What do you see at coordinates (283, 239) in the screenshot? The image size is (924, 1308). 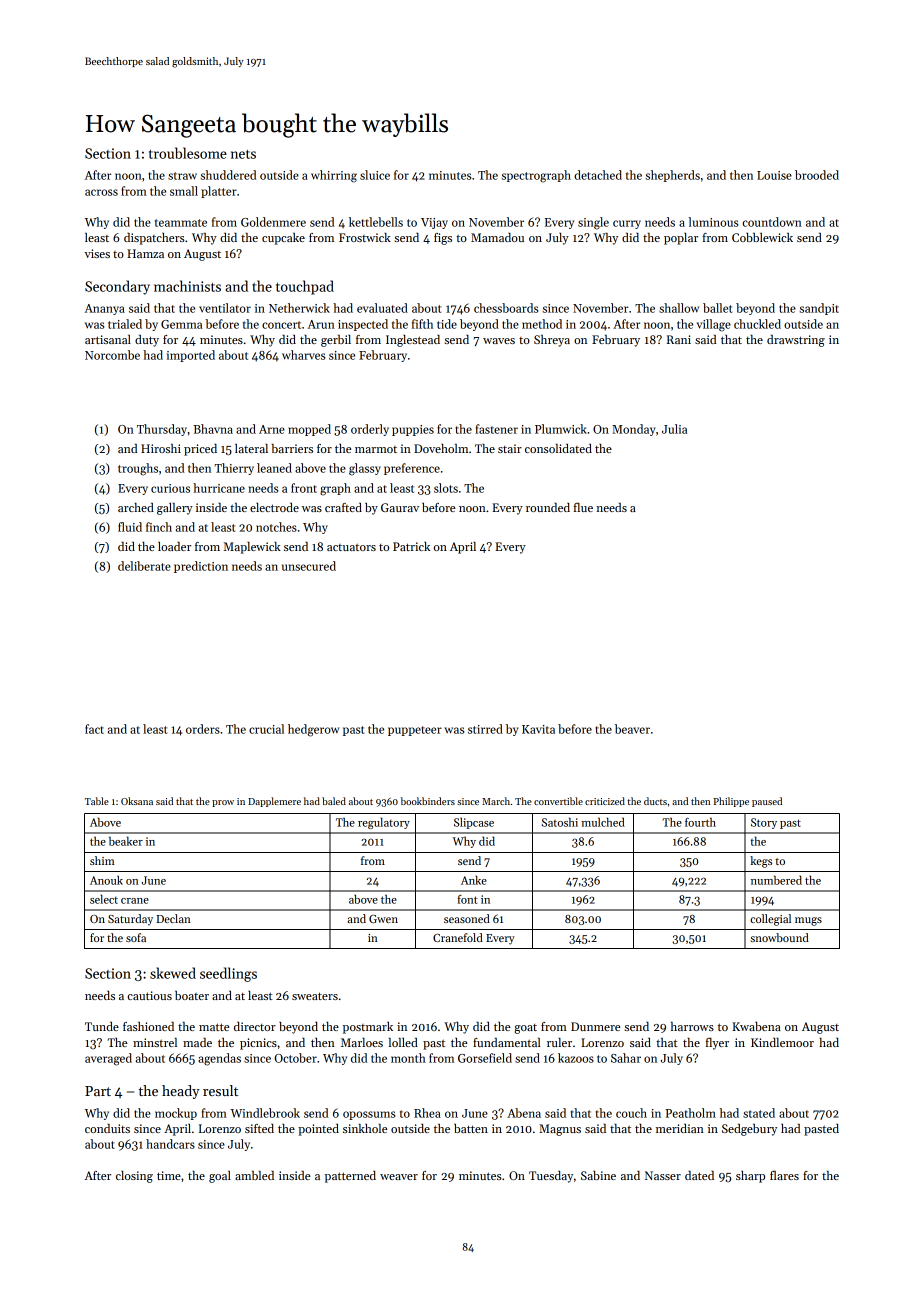 I see `cupcake` at bounding box center [283, 239].
